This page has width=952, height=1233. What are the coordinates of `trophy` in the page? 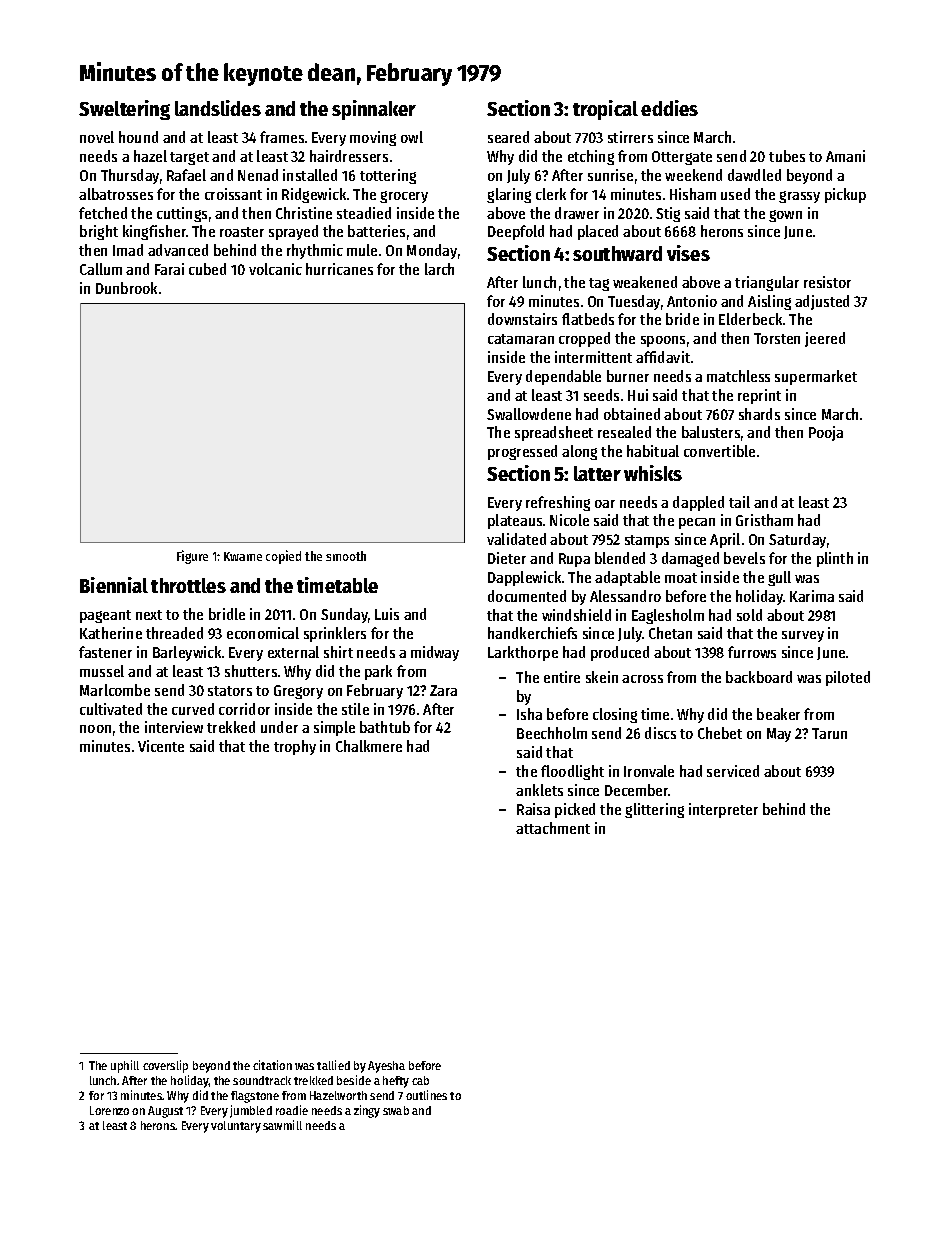 It's located at (295, 747).
